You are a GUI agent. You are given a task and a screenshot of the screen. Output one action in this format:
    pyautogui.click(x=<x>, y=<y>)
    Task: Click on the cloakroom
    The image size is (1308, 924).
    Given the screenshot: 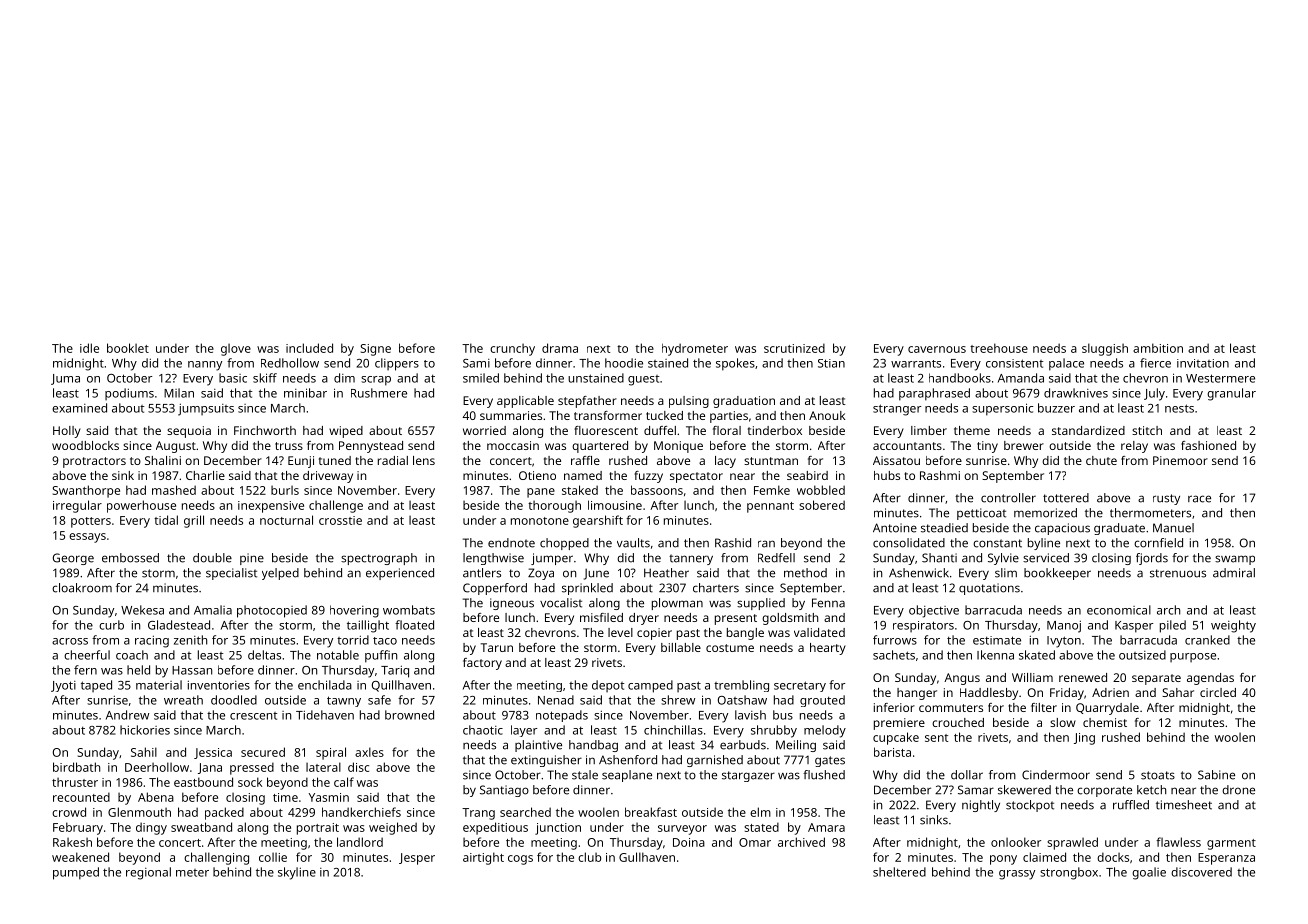 What is the action you would take?
    pyautogui.click(x=82, y=588)
